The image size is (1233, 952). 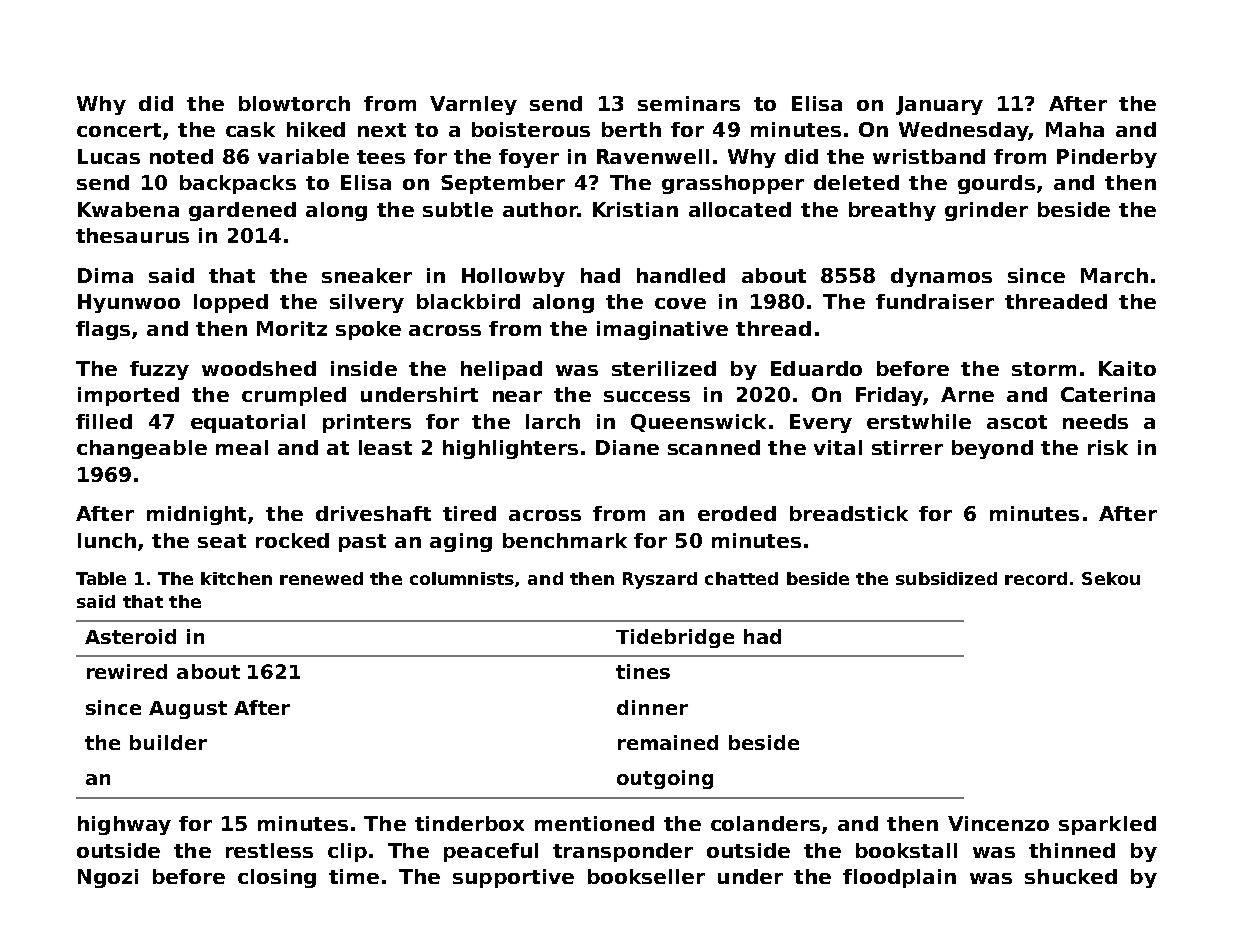 What do you see at coordinates (939, 105) in the document?
I see `January` at bounding box center [939, 105].
